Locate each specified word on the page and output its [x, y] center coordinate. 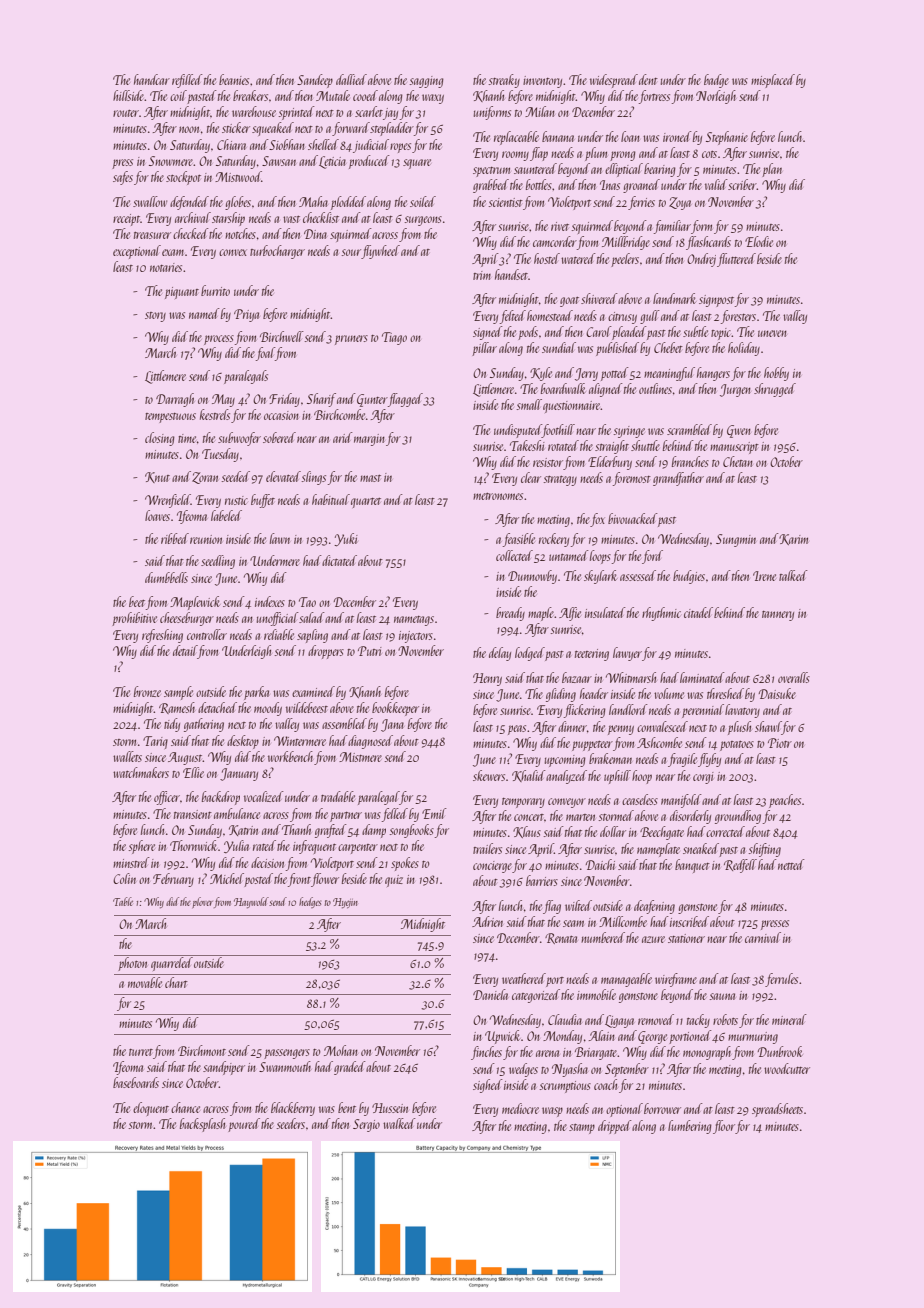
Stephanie [727, 138]
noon [189, 129]
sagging [427, 82]
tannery [778, 616]
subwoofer [239, 439]
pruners [351, 340]
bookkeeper [395, 709]
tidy [172, 725]
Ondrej [701, 260]
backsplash [202, 1125]
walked [399, 1123]
